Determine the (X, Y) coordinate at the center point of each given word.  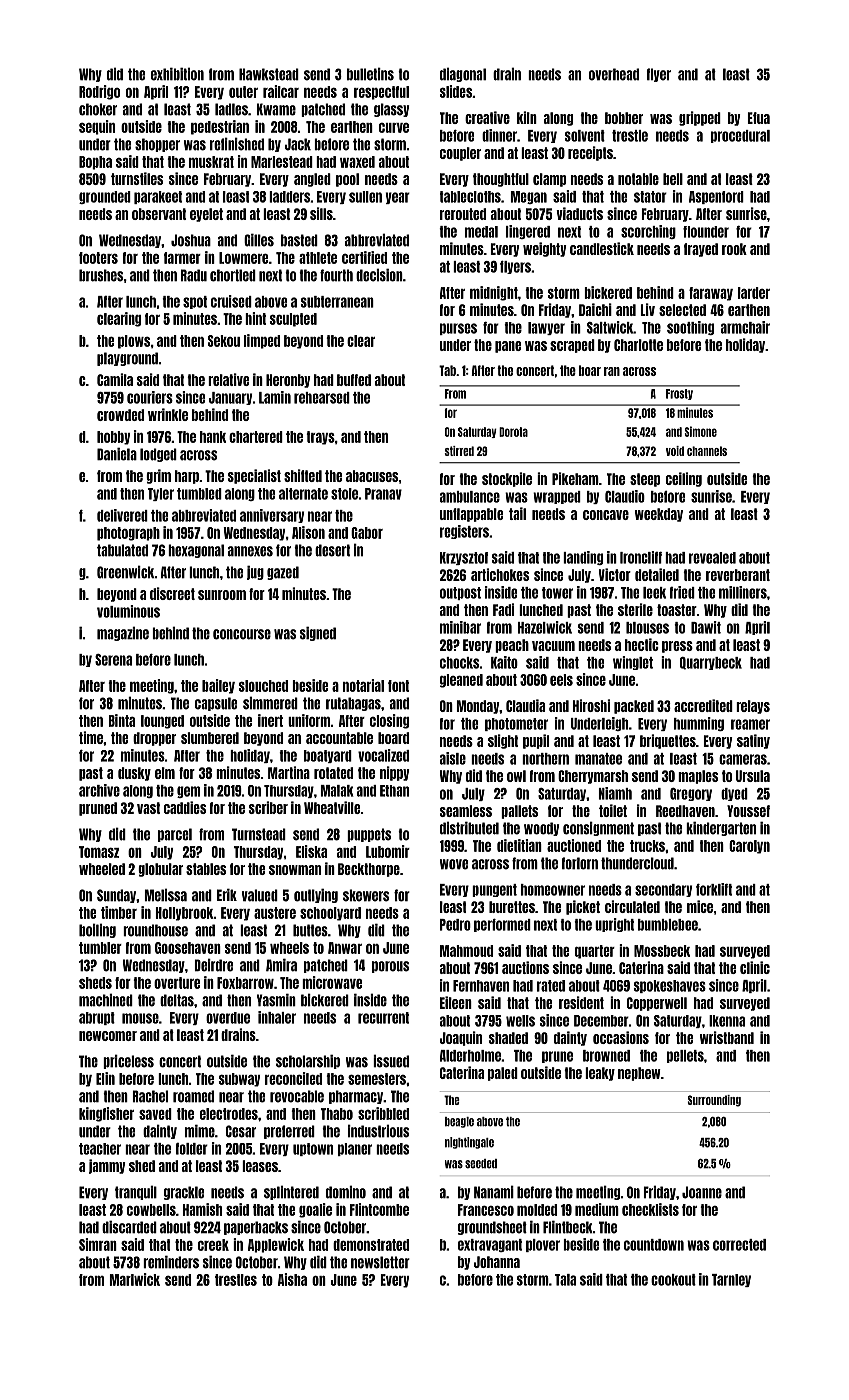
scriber (268, 807)
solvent (585, 136)
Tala (565, 1280)
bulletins (370, 74)
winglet (633, 663)
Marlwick (135, 1279)
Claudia (525, 705)
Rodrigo (99, 92)
